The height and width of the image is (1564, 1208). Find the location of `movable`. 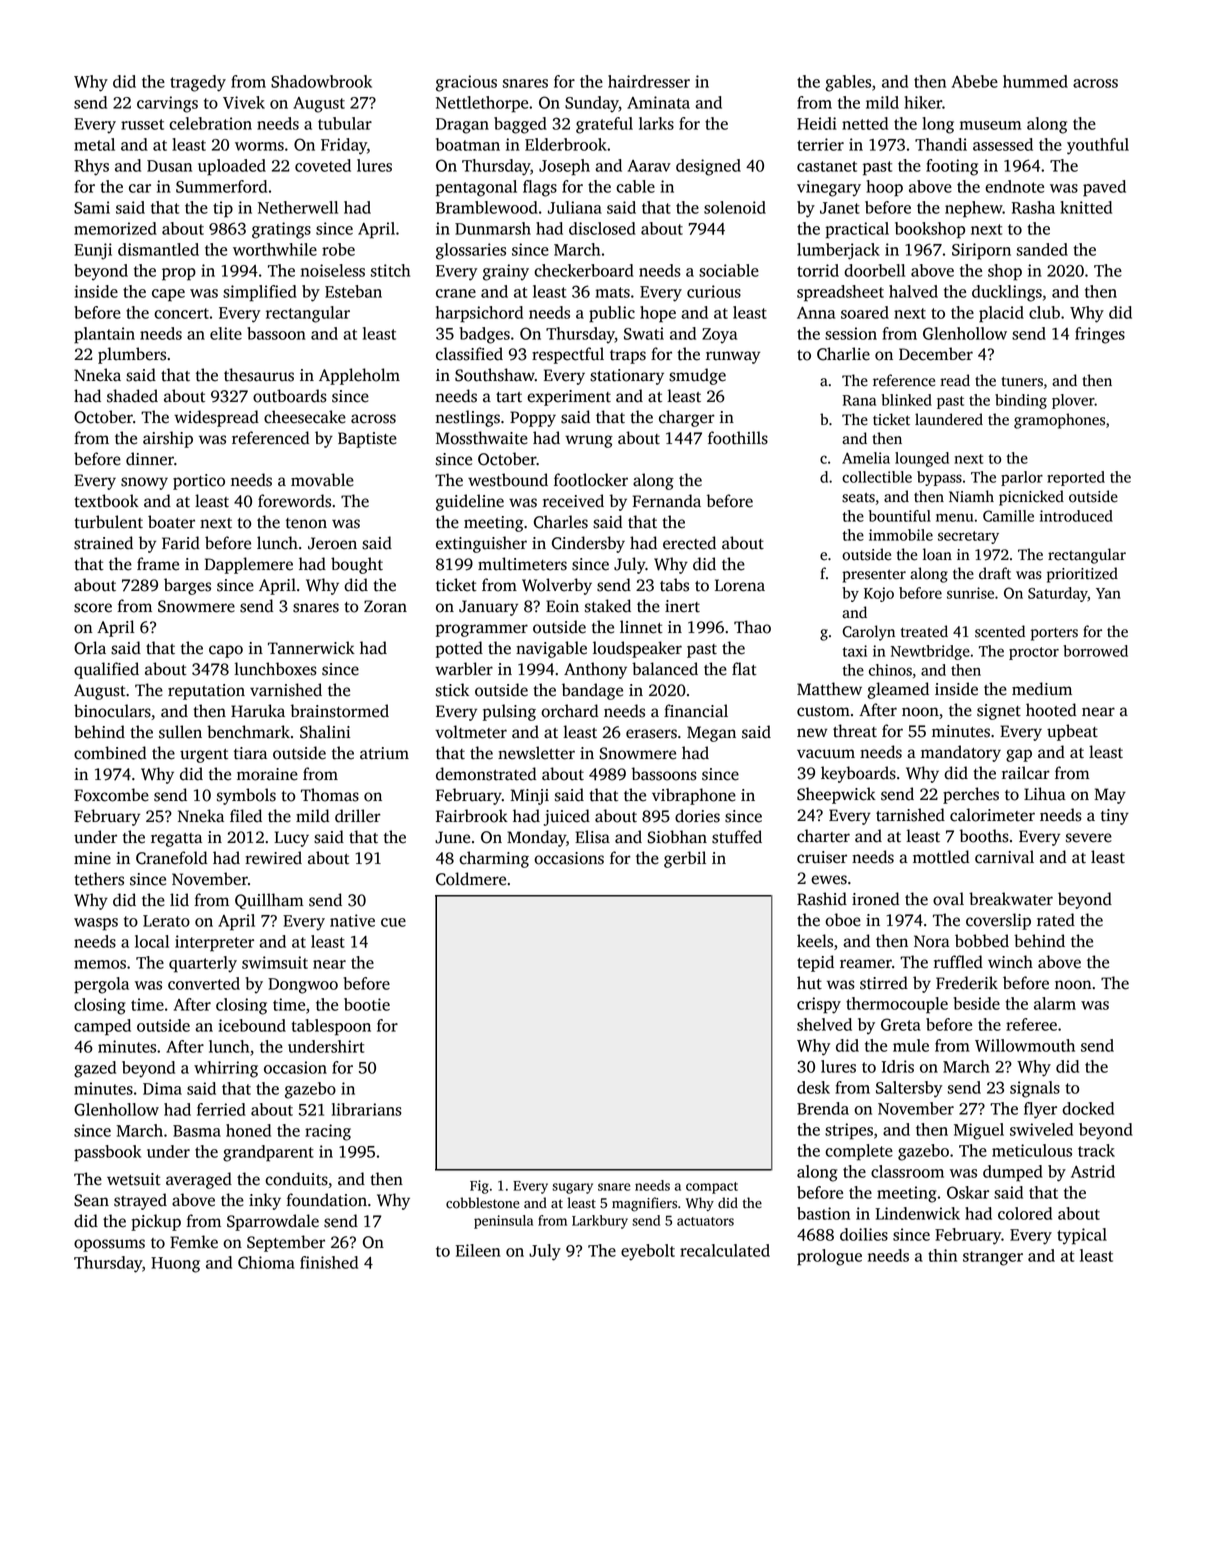

movable is located at coordinates (322, 480).
